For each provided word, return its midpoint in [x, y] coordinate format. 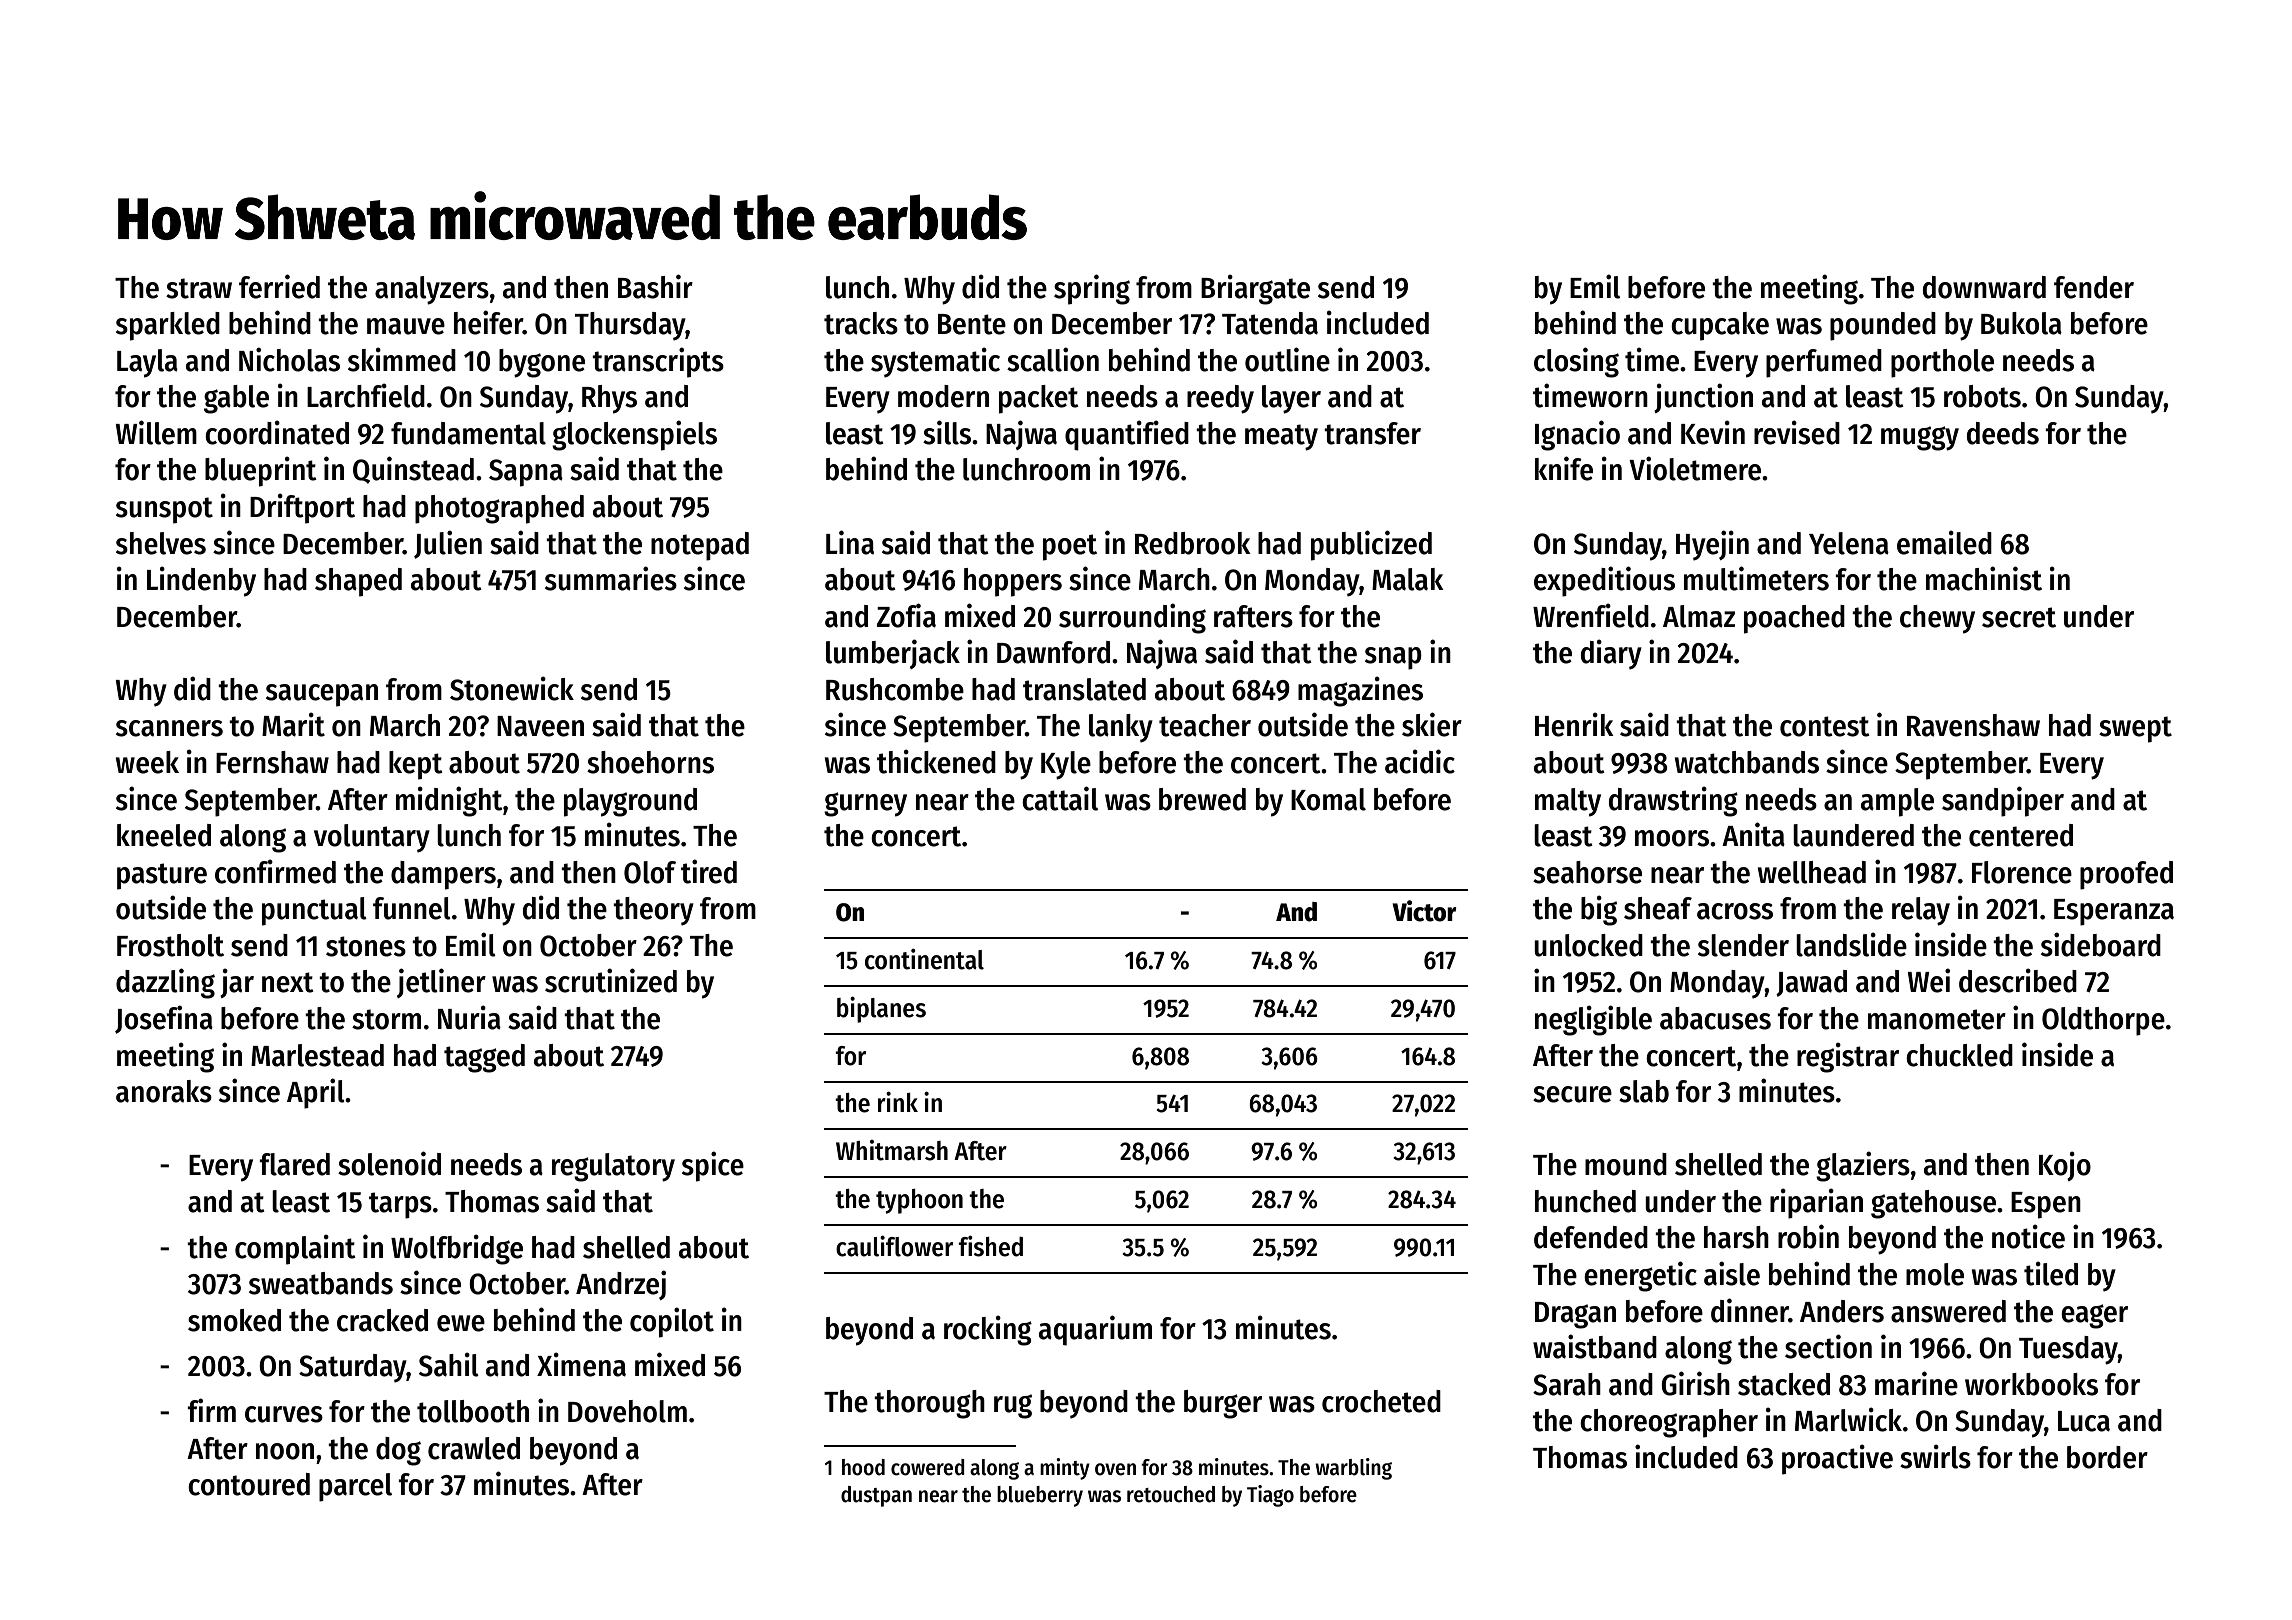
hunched [1585, 1201]
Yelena [1849, 543]
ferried [279, 286]
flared [294, 1164]
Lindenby [201, 581]
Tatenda [1270, 323]
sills [947, 432]
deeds [2003, 433]
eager [2094, 1316]
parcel [355, 1487]
